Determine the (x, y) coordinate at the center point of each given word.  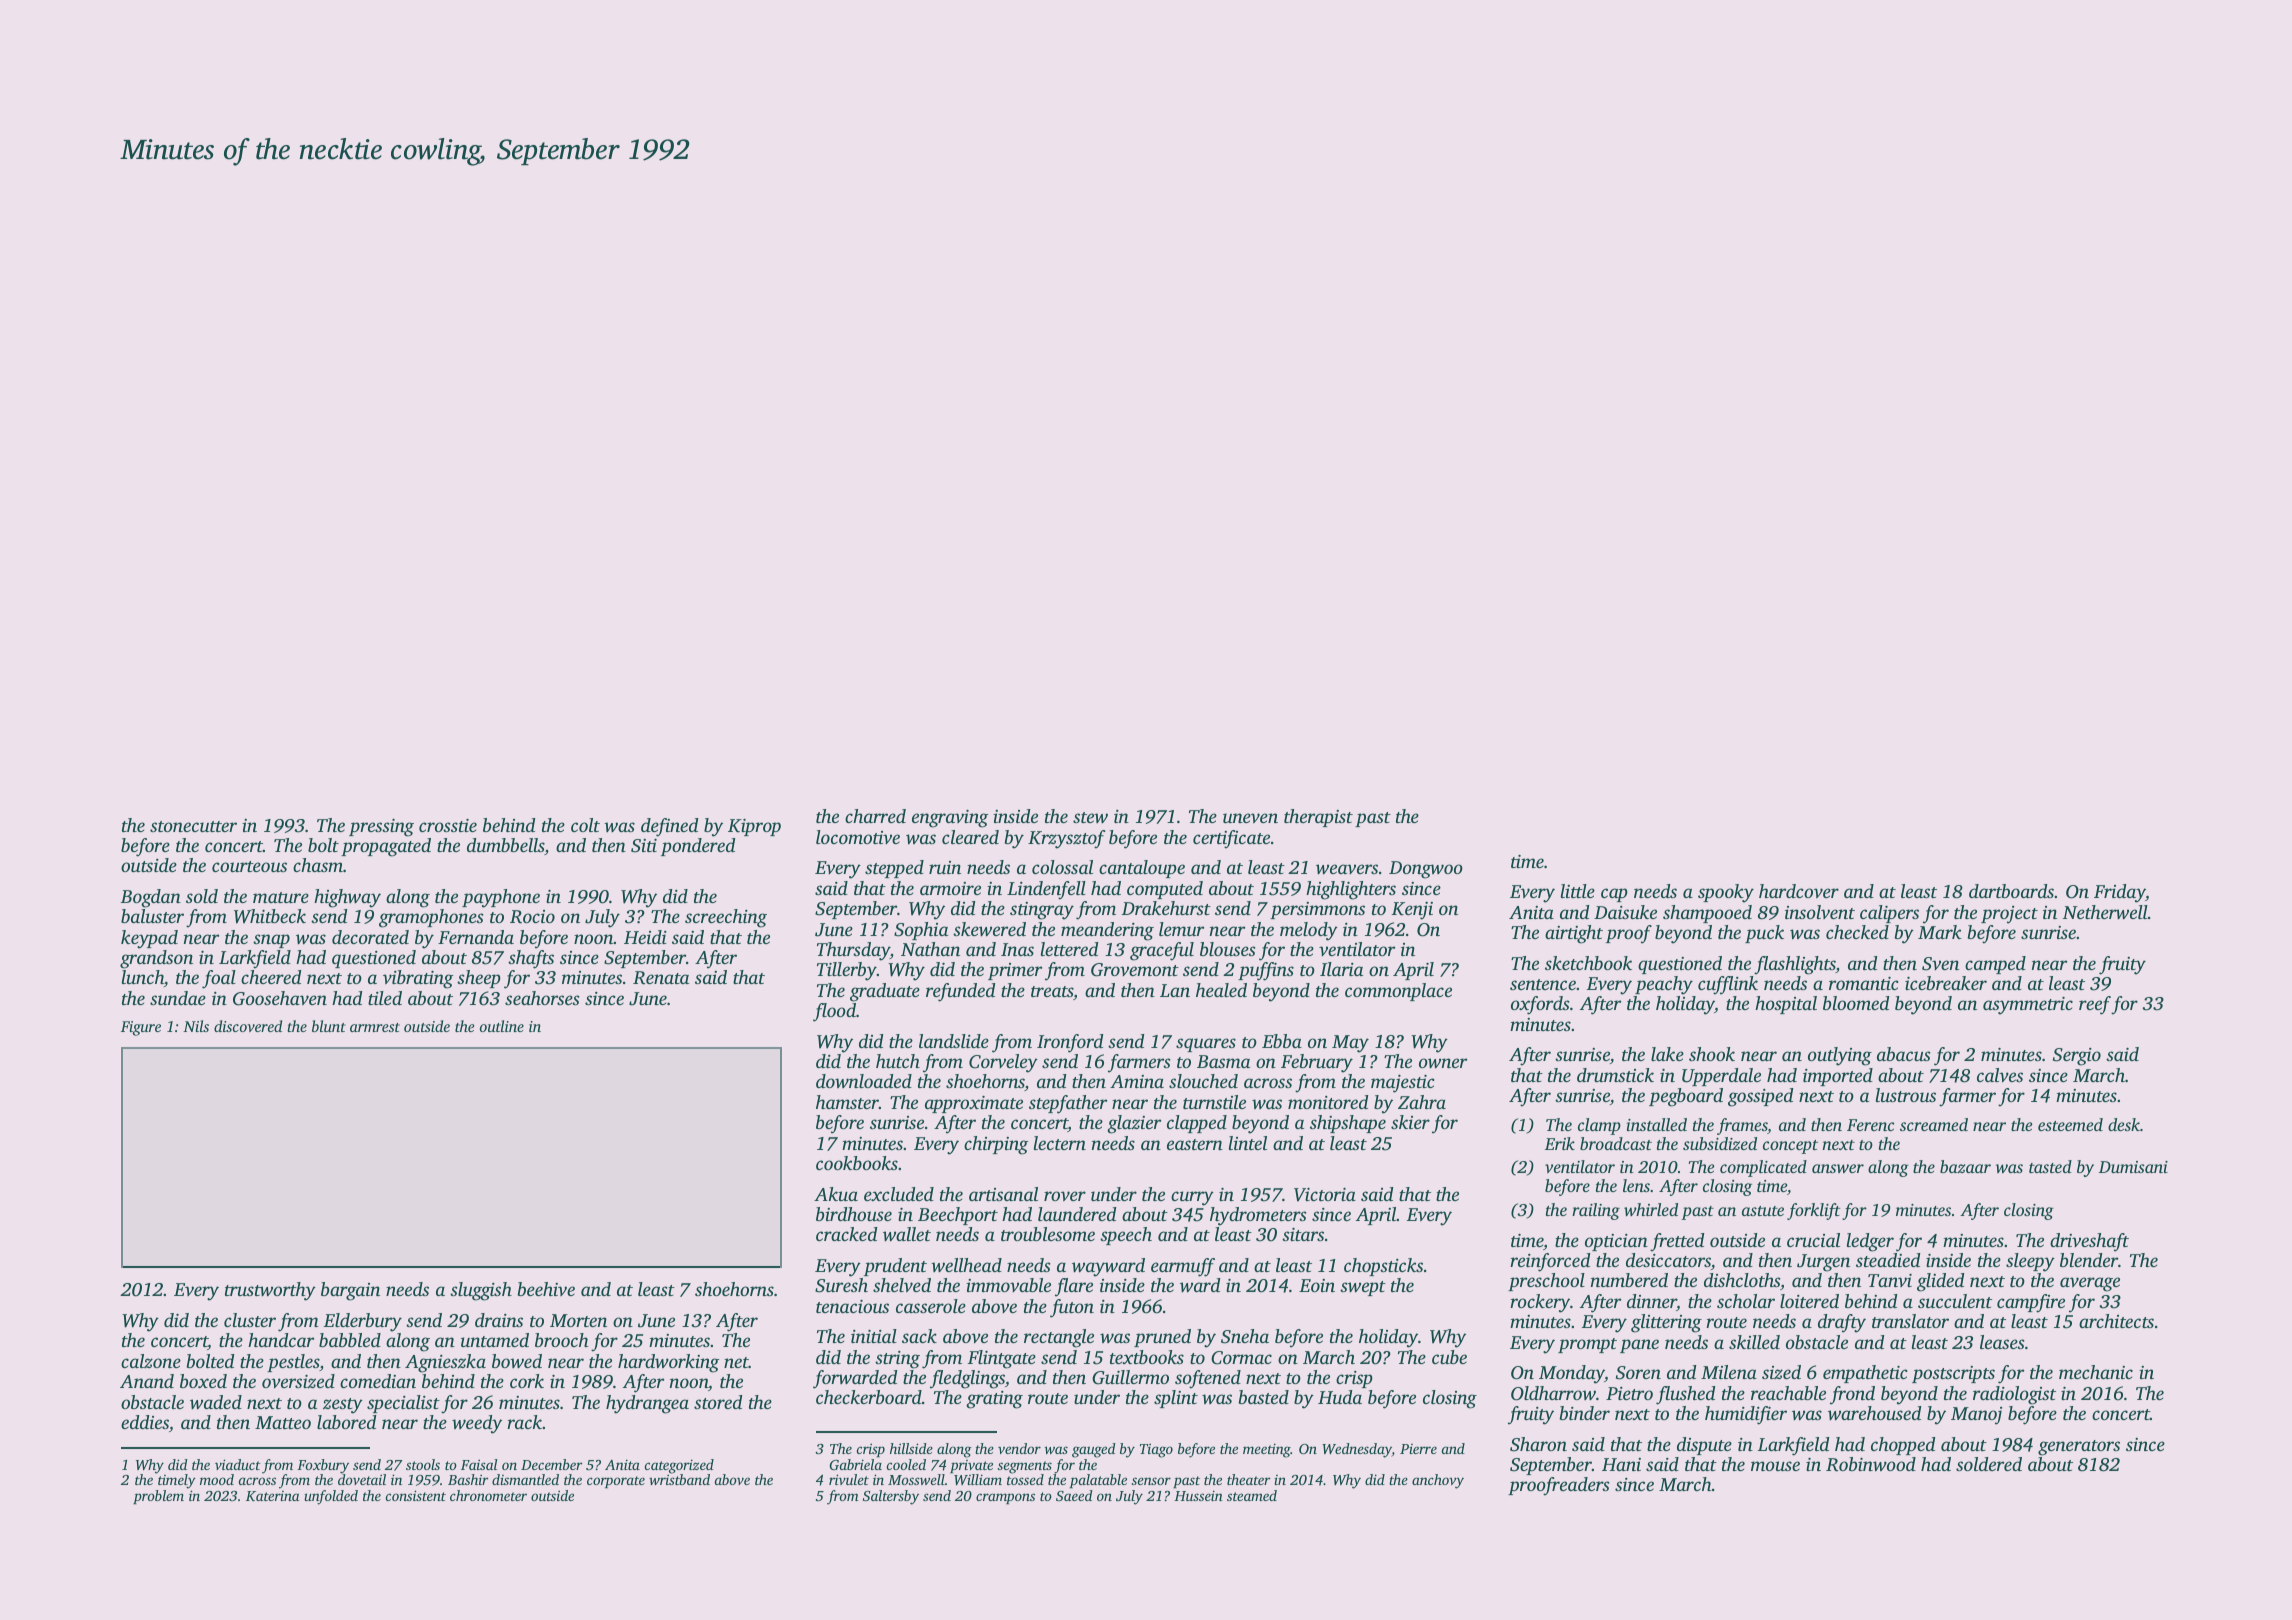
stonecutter (193, 826)
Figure (141, 1028)
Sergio (2077, 1057)
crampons (1005, 1498)
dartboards (2011, 891)
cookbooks (857, 1163)
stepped (894, 869)
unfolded (331, 1497)
